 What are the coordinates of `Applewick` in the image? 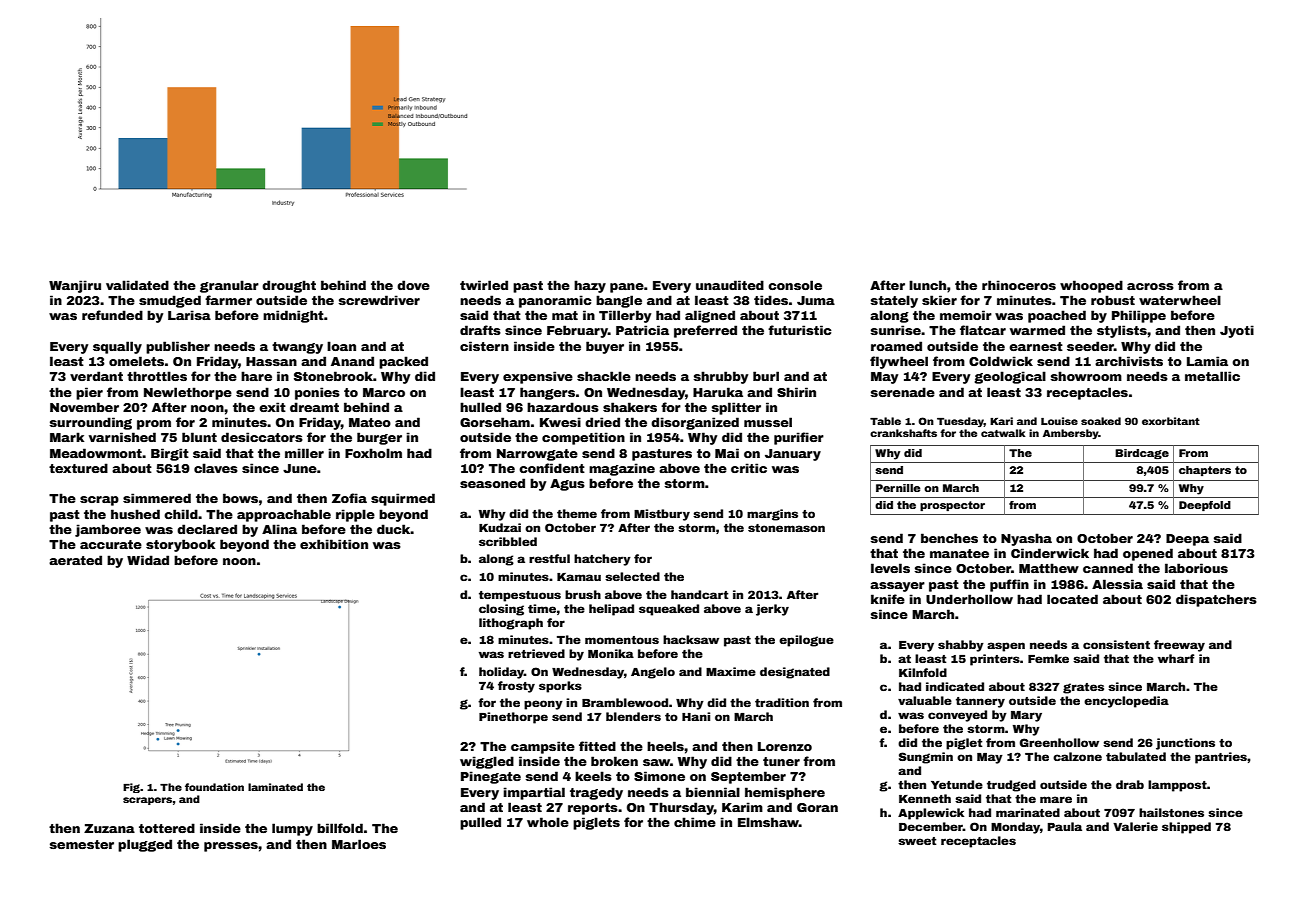 It's located at (931, 814).
